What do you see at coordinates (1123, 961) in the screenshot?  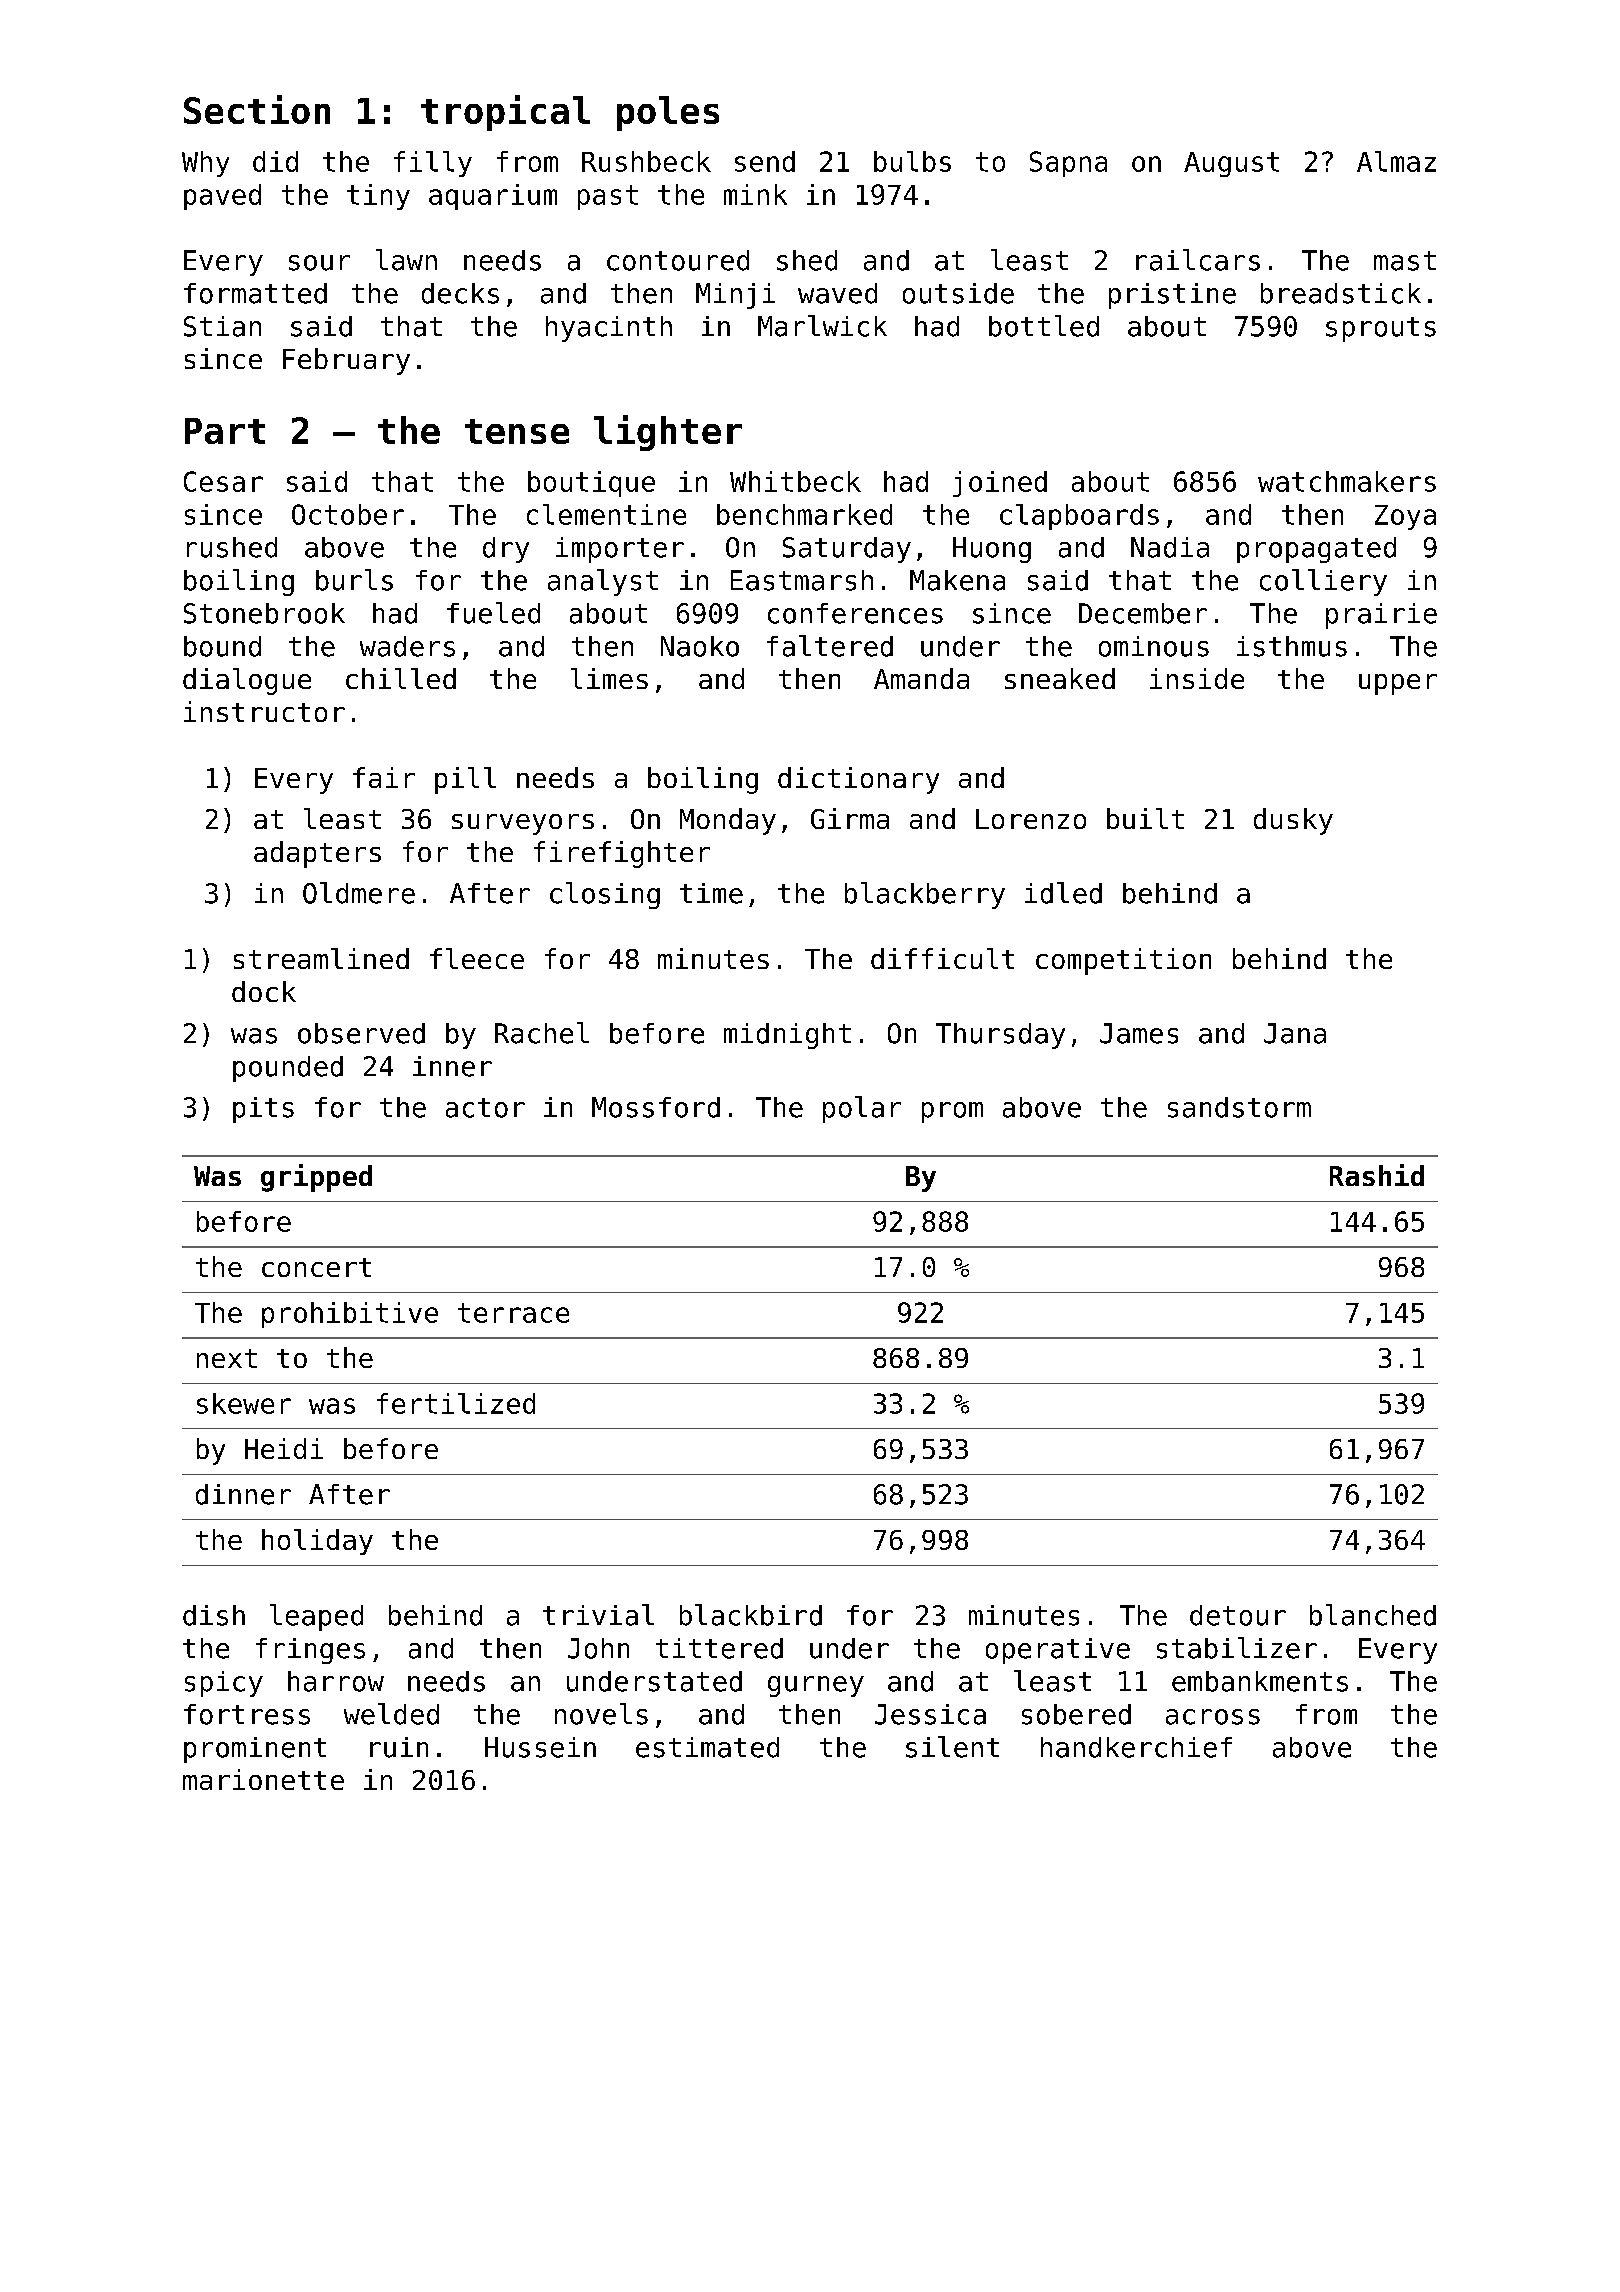 I see `competition` at bounding box center [1123, 961].
